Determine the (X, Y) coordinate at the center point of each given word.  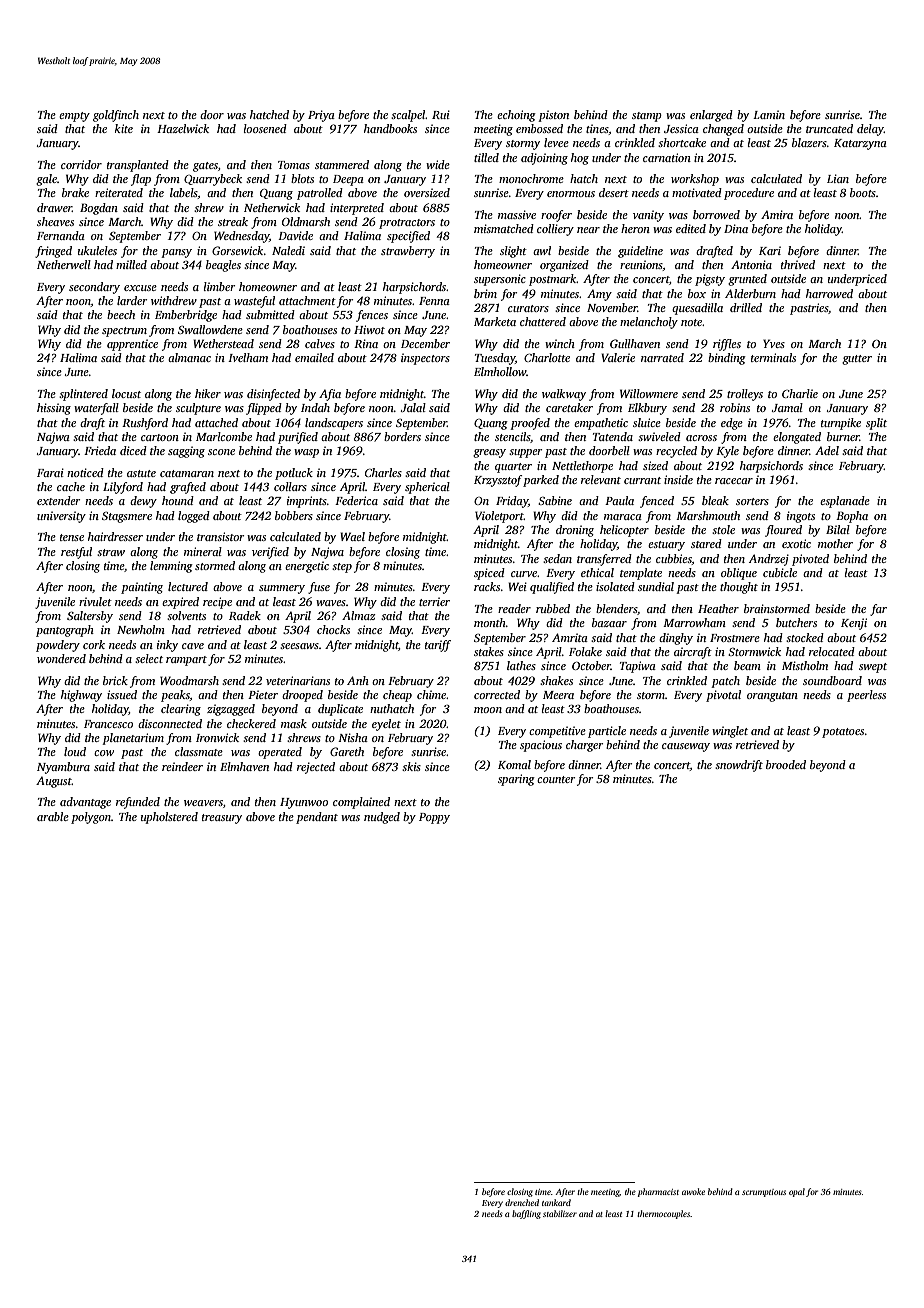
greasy (489, 453)
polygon (91, 818)
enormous (571, 194)
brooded (786, 764)
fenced (657, 502)
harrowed (829, 293)
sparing (516, 780)
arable (53, 816)
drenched (522, 1202)
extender (58, 500)
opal (797, 1192)
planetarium (133, 739)
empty (74, 117)
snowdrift (739, 766)
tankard (556, 1202)
